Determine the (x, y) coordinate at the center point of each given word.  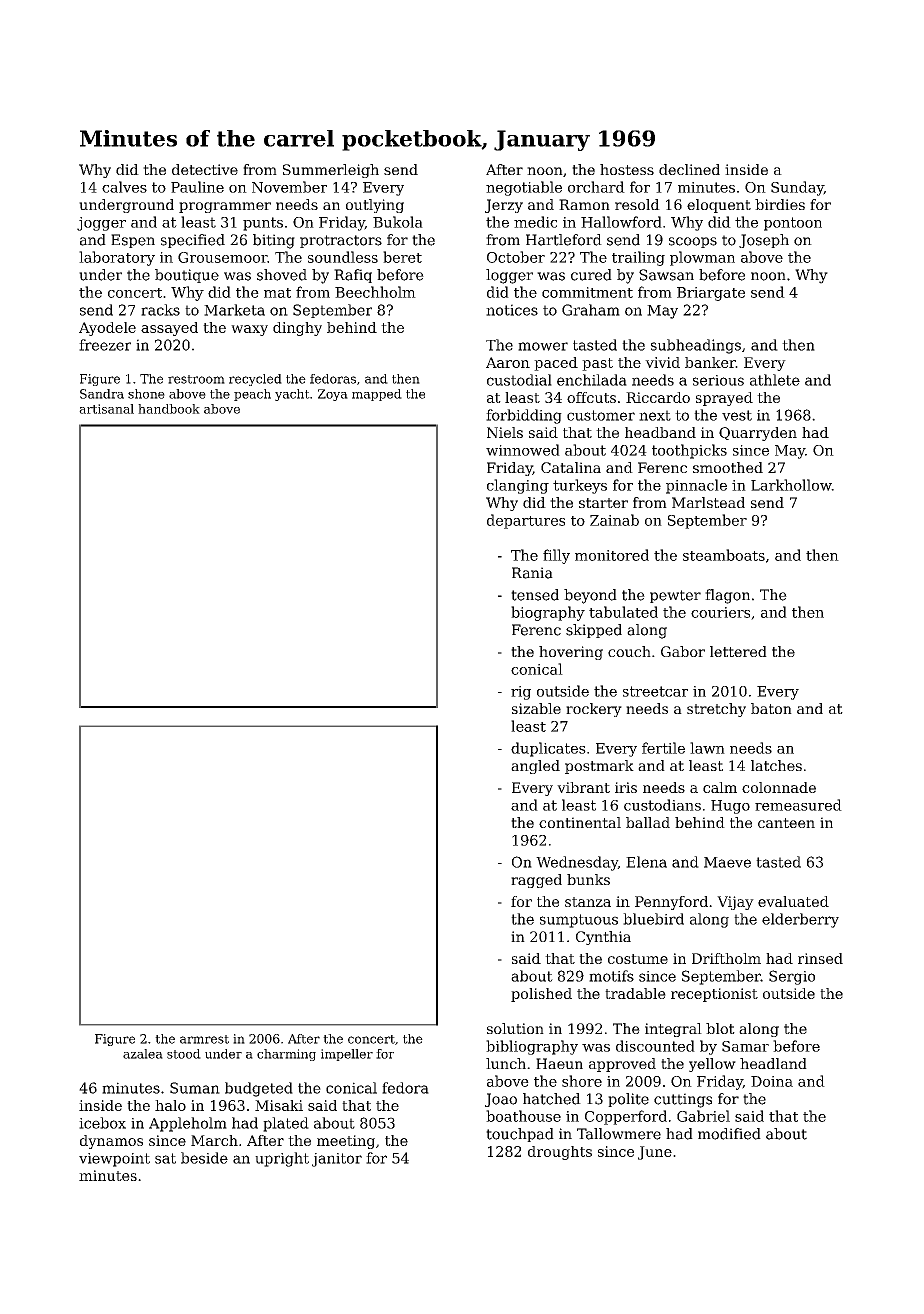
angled (535, 767)
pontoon (793, 224)
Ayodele (107, 329)
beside (204, 1158)
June (655, 1153)
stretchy (716, 710)
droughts (560, 1153)
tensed (535, 595)
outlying (375, 206)
